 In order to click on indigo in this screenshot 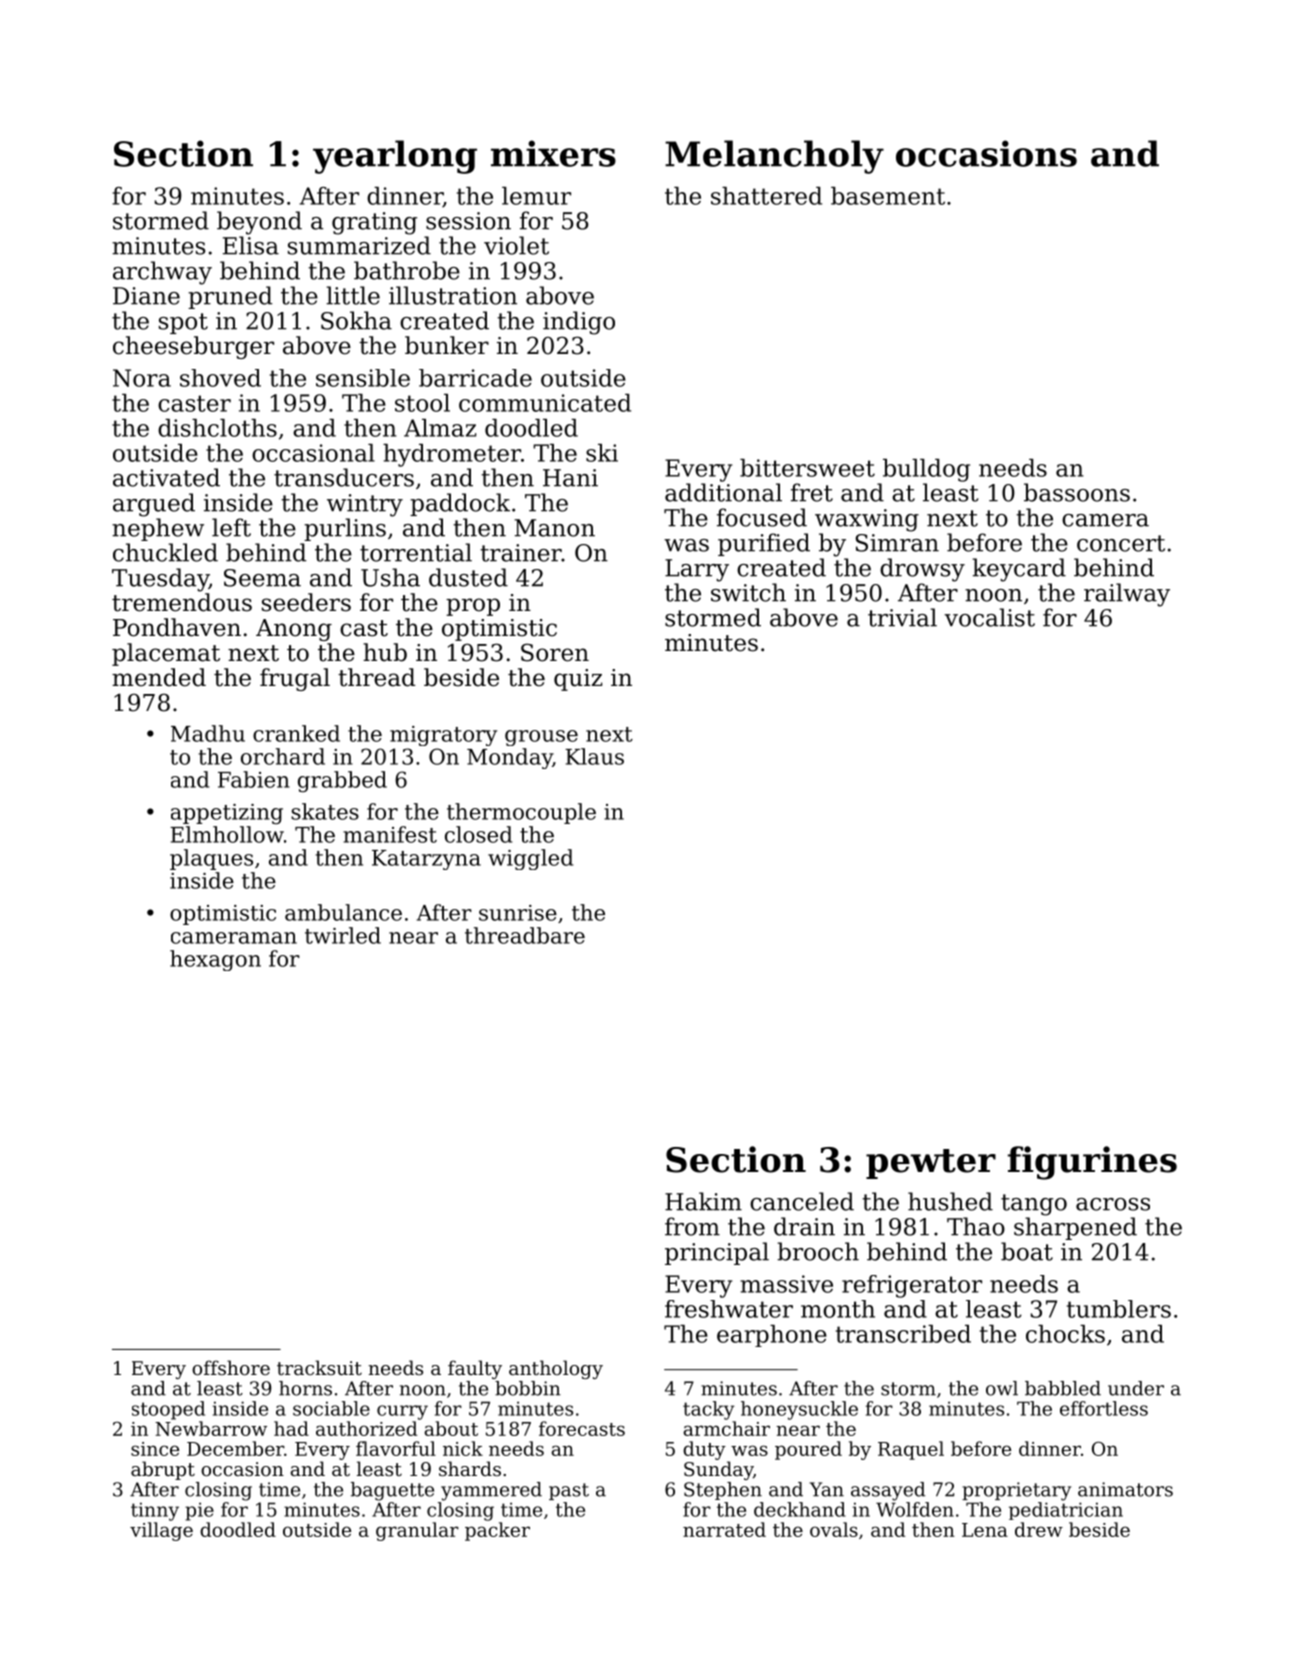, I will do `click(579, 323)`.
